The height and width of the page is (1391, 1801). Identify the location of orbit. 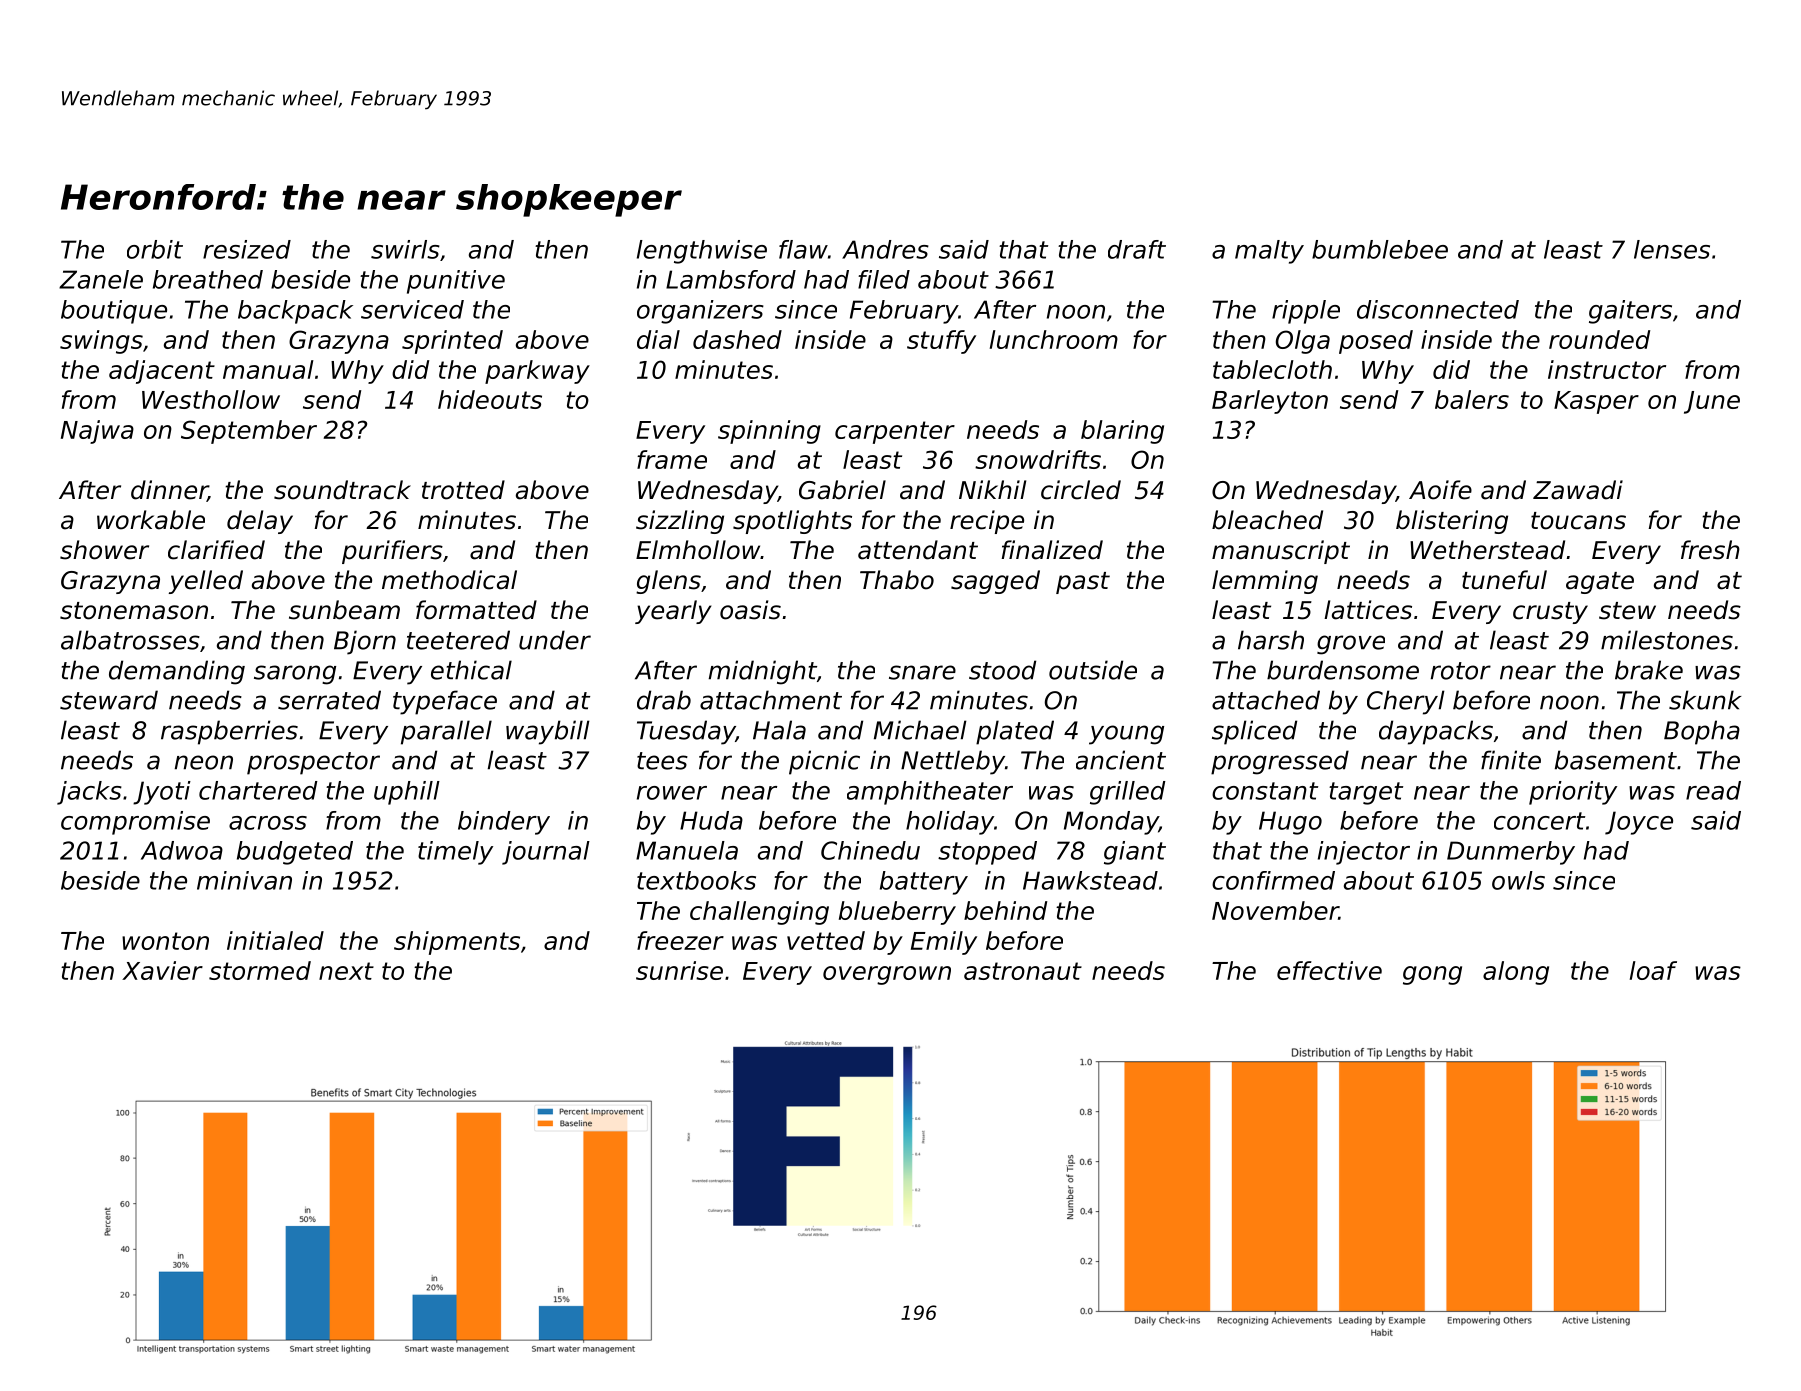
(155, 249).
